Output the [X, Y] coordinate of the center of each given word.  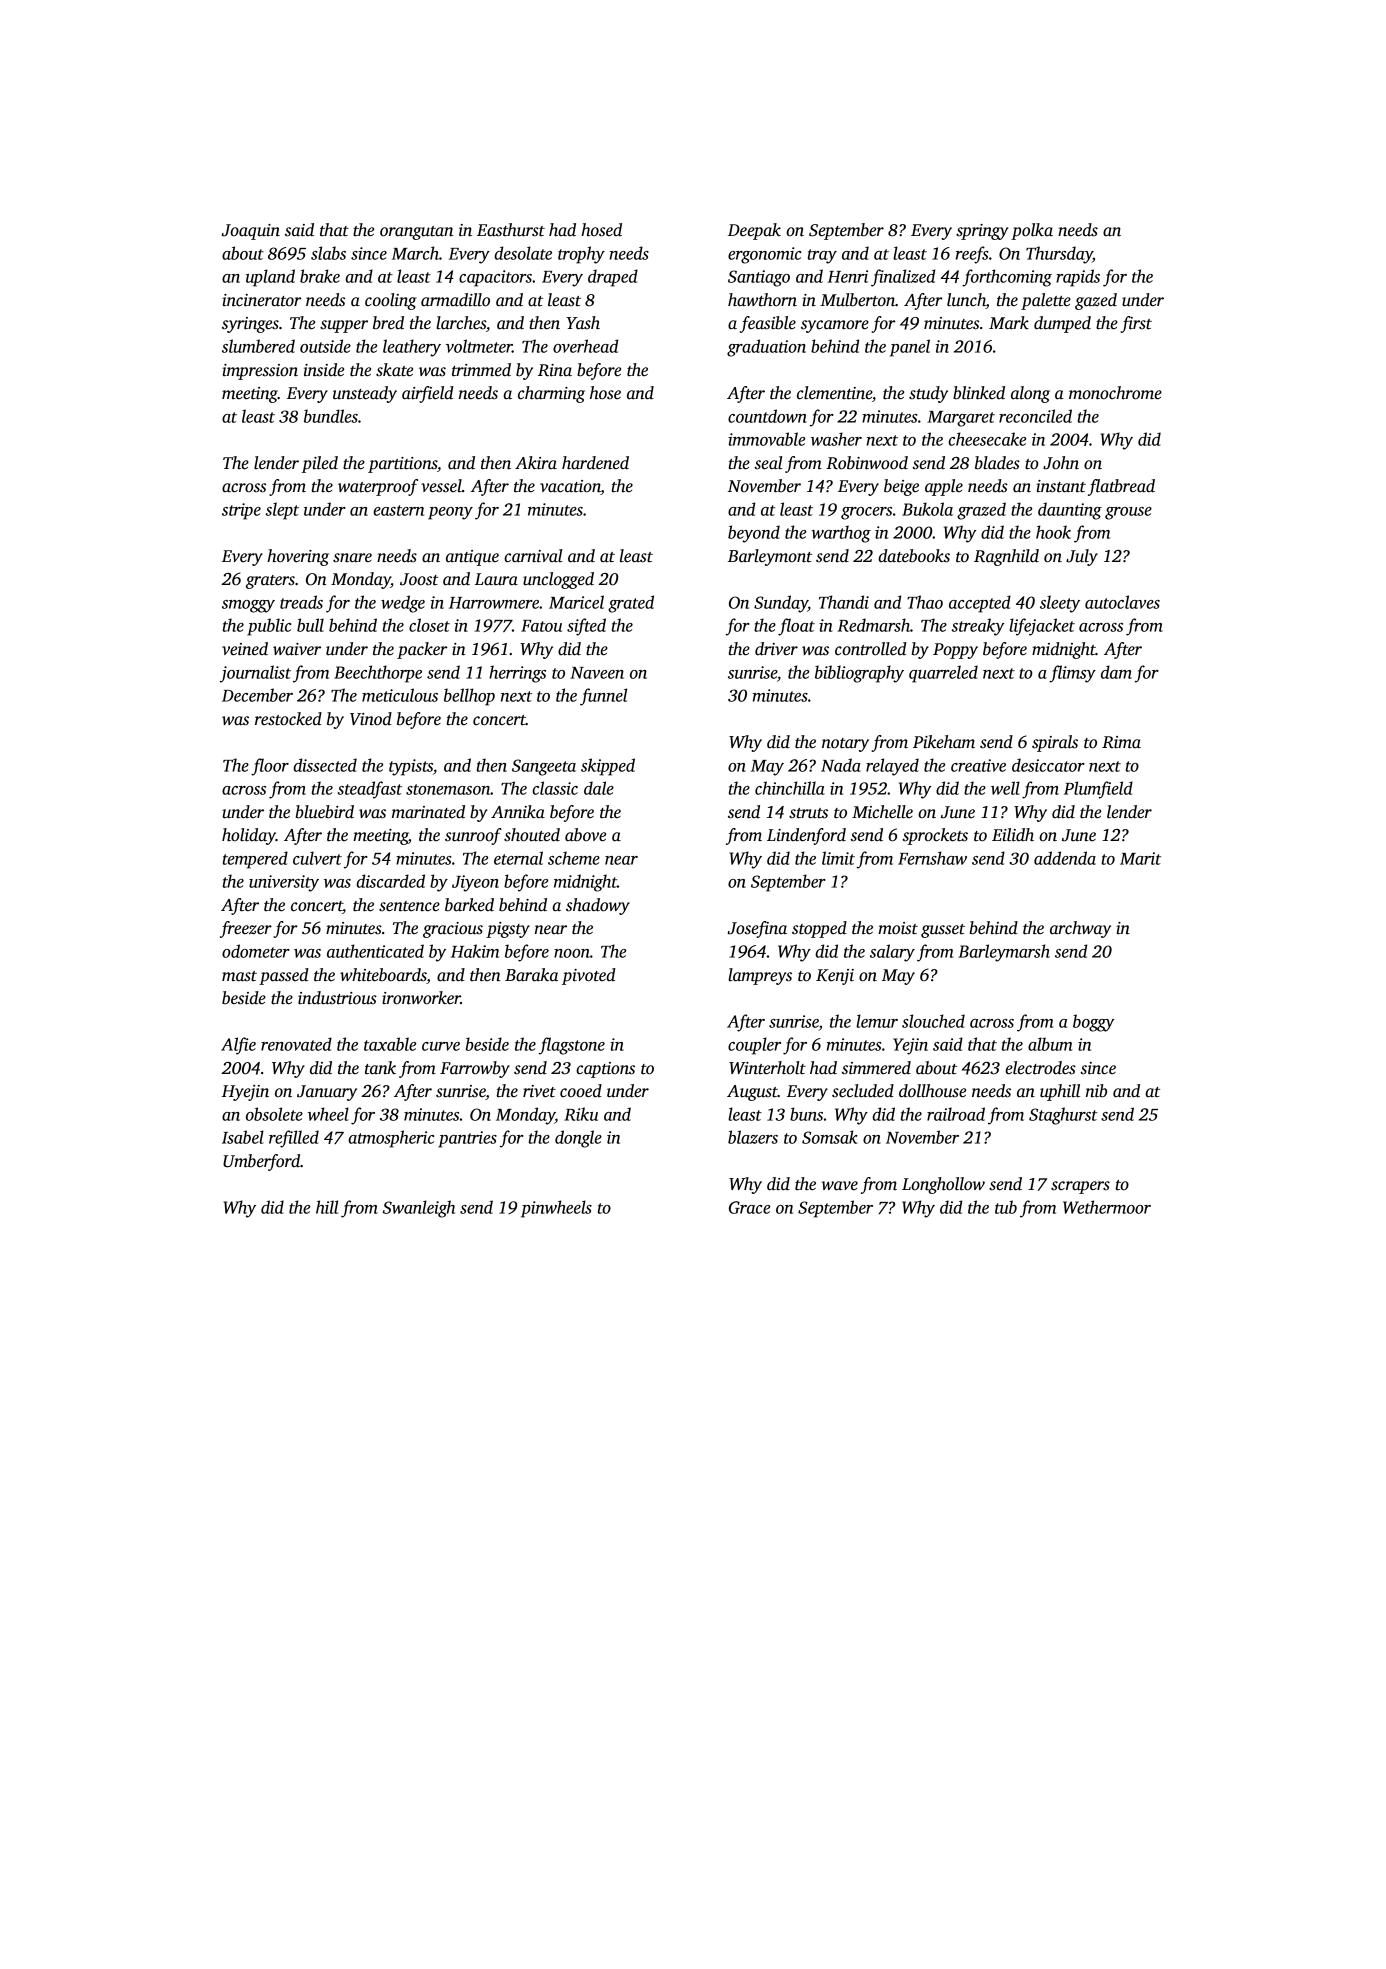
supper [344, 326]
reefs [972, 255]
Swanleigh [419, 1209]
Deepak [754, 231]
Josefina [757, 929]
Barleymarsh [1004, 953]
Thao [925, 602]
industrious [337, 998]
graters [270, 582]
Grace [749, 1207]
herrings [517, 674]
